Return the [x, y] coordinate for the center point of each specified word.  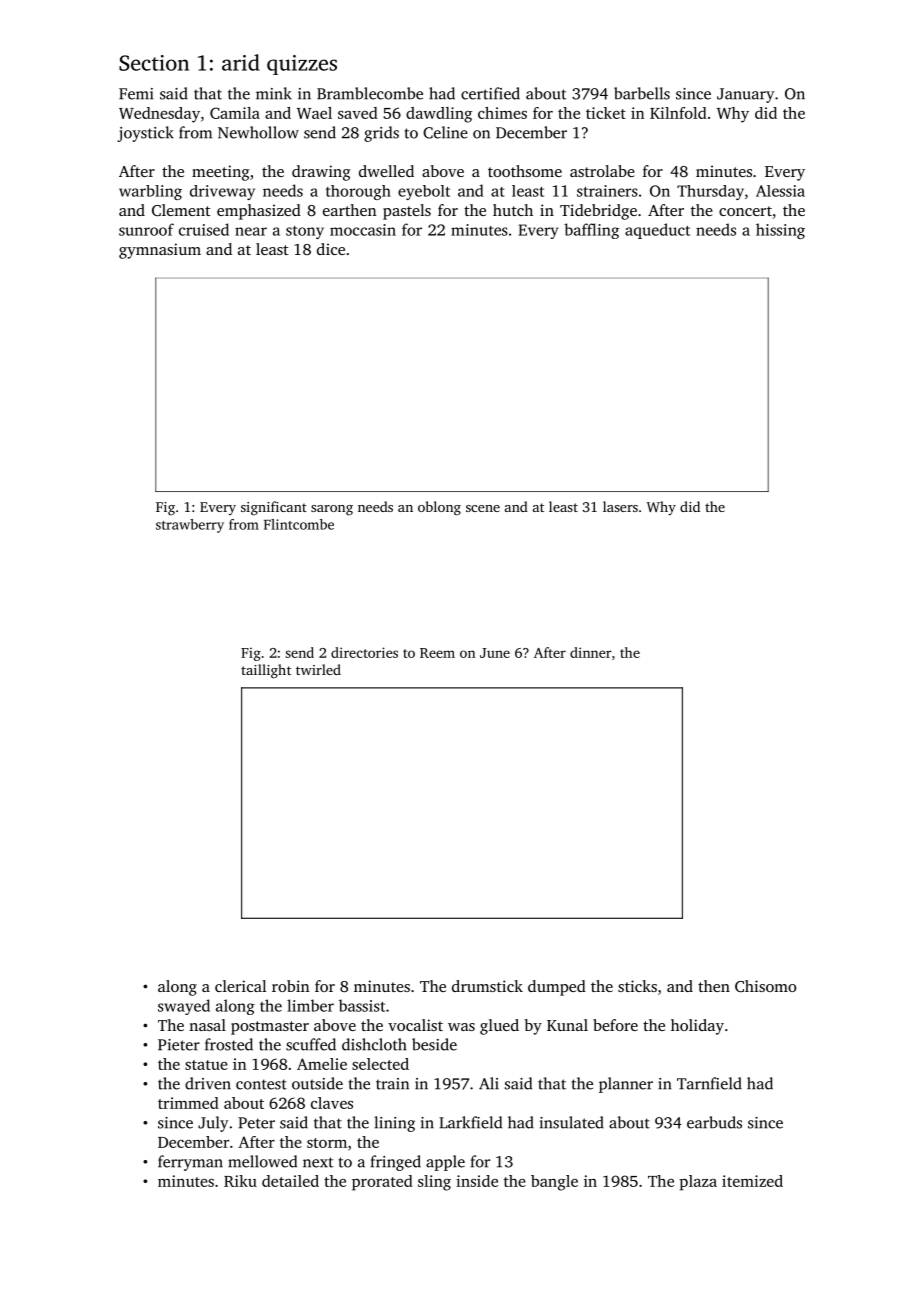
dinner [591, 652]
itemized [752, 1181]
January [745, 95]
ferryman [190, 1163]
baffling [591, 231]
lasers [620, 506]
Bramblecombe [370, 93]
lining [394, 1124]
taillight [266, 671]
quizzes [302, 65]
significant [274, 508]
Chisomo [765, 986]
